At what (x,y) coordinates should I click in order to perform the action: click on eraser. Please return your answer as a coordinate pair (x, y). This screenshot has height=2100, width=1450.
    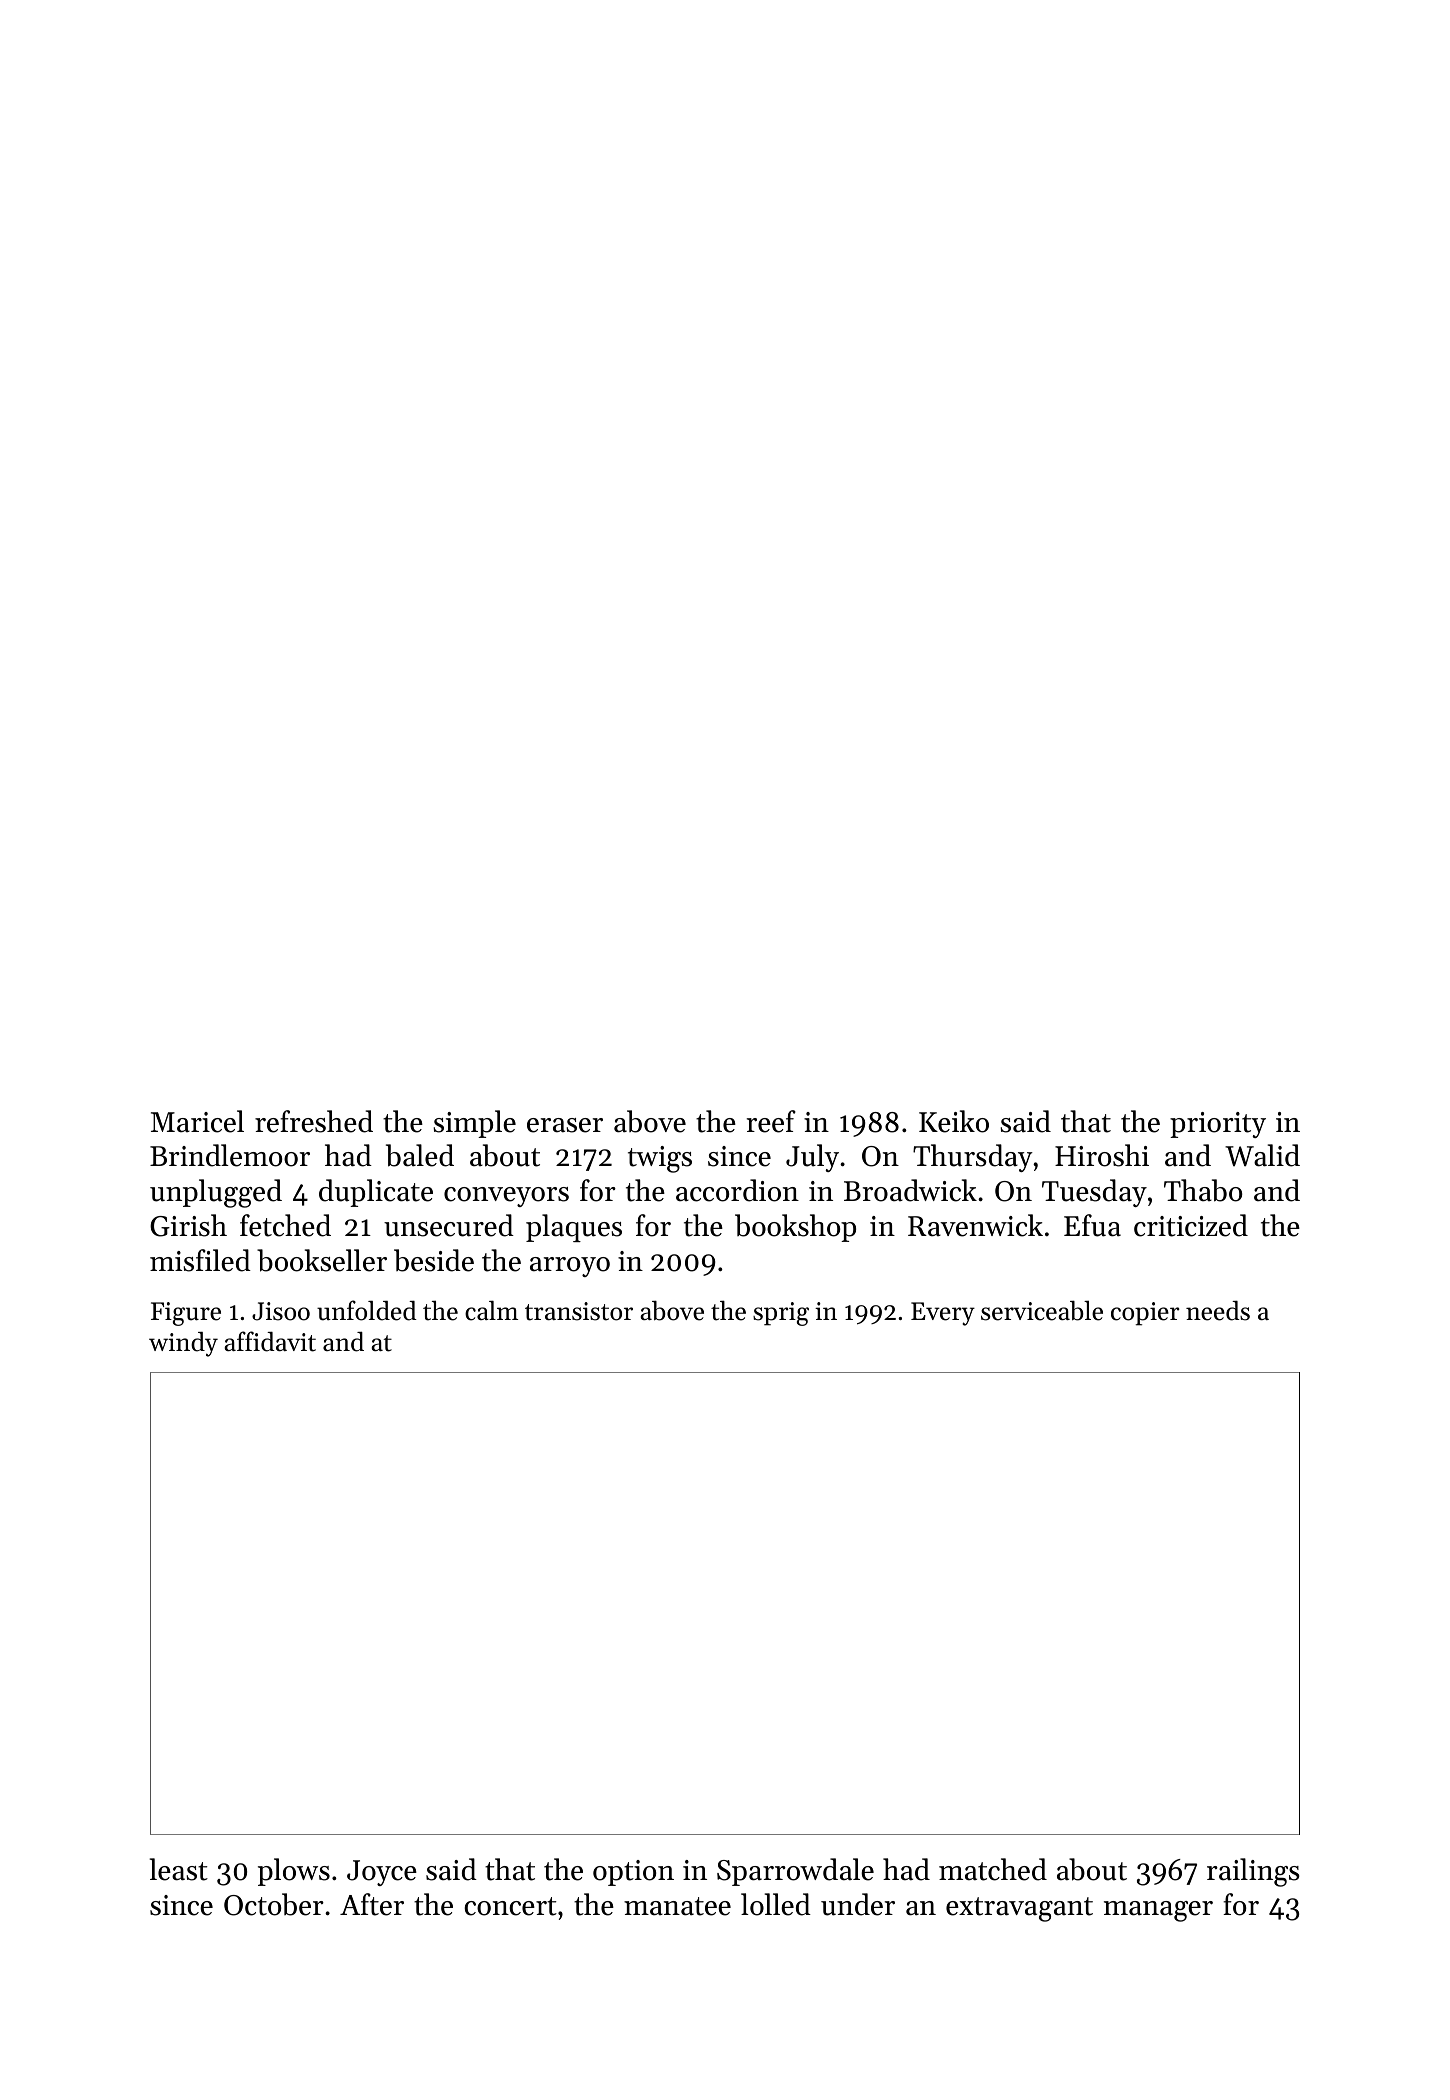
    Looking at the image, I should click on (565, 1125).
